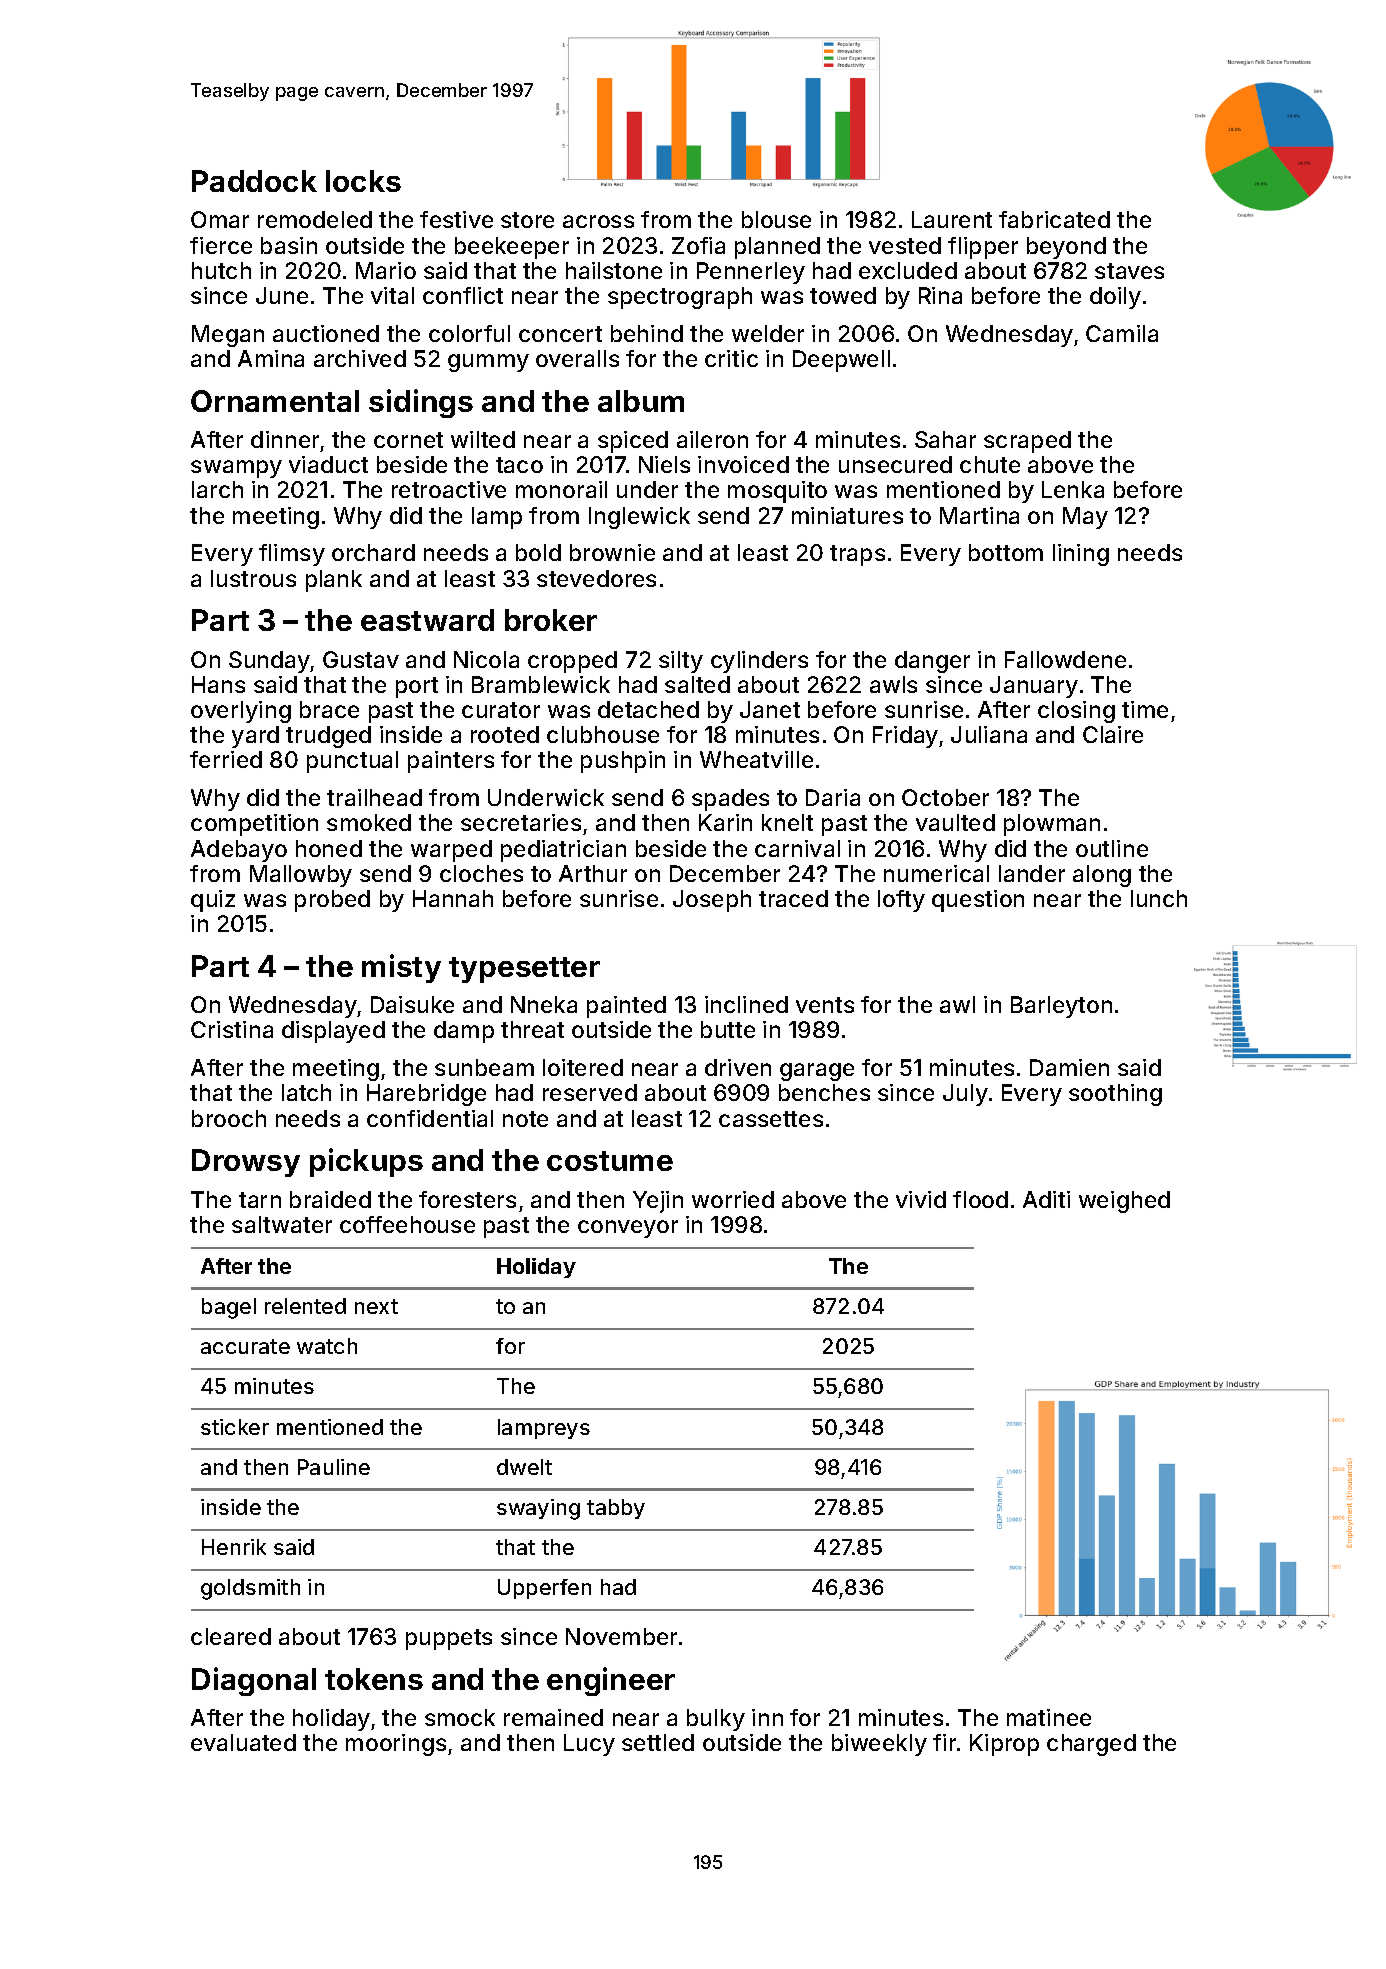 The height and width of the page is (1969, 1386). Describe the element at coordinates (412, 1004) in the page. I see `Daisuke` at that location.
